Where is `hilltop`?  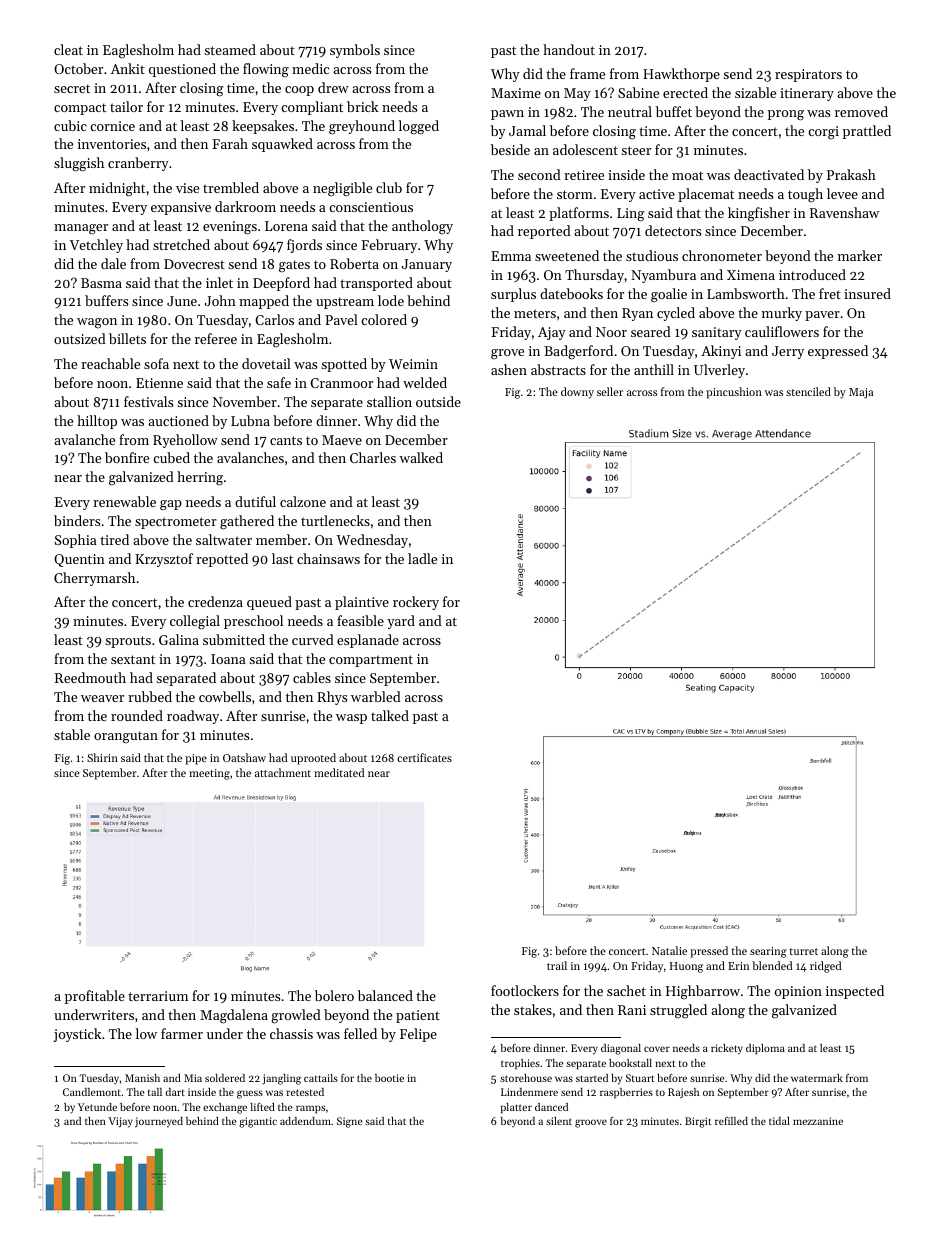 hilltop is located at coordinates (97, 422).
